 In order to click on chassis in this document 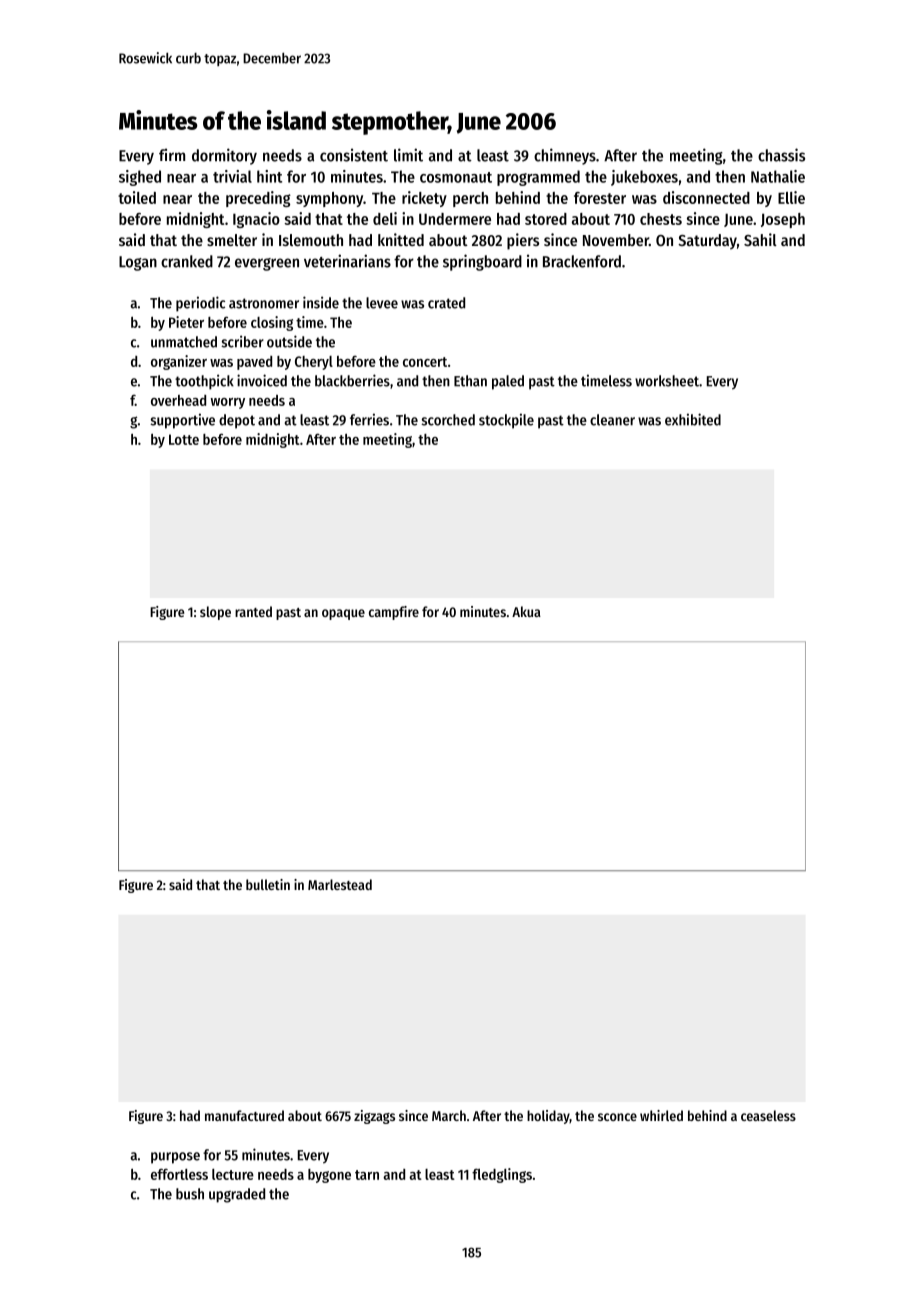, I will do `click(781, 155)`.
